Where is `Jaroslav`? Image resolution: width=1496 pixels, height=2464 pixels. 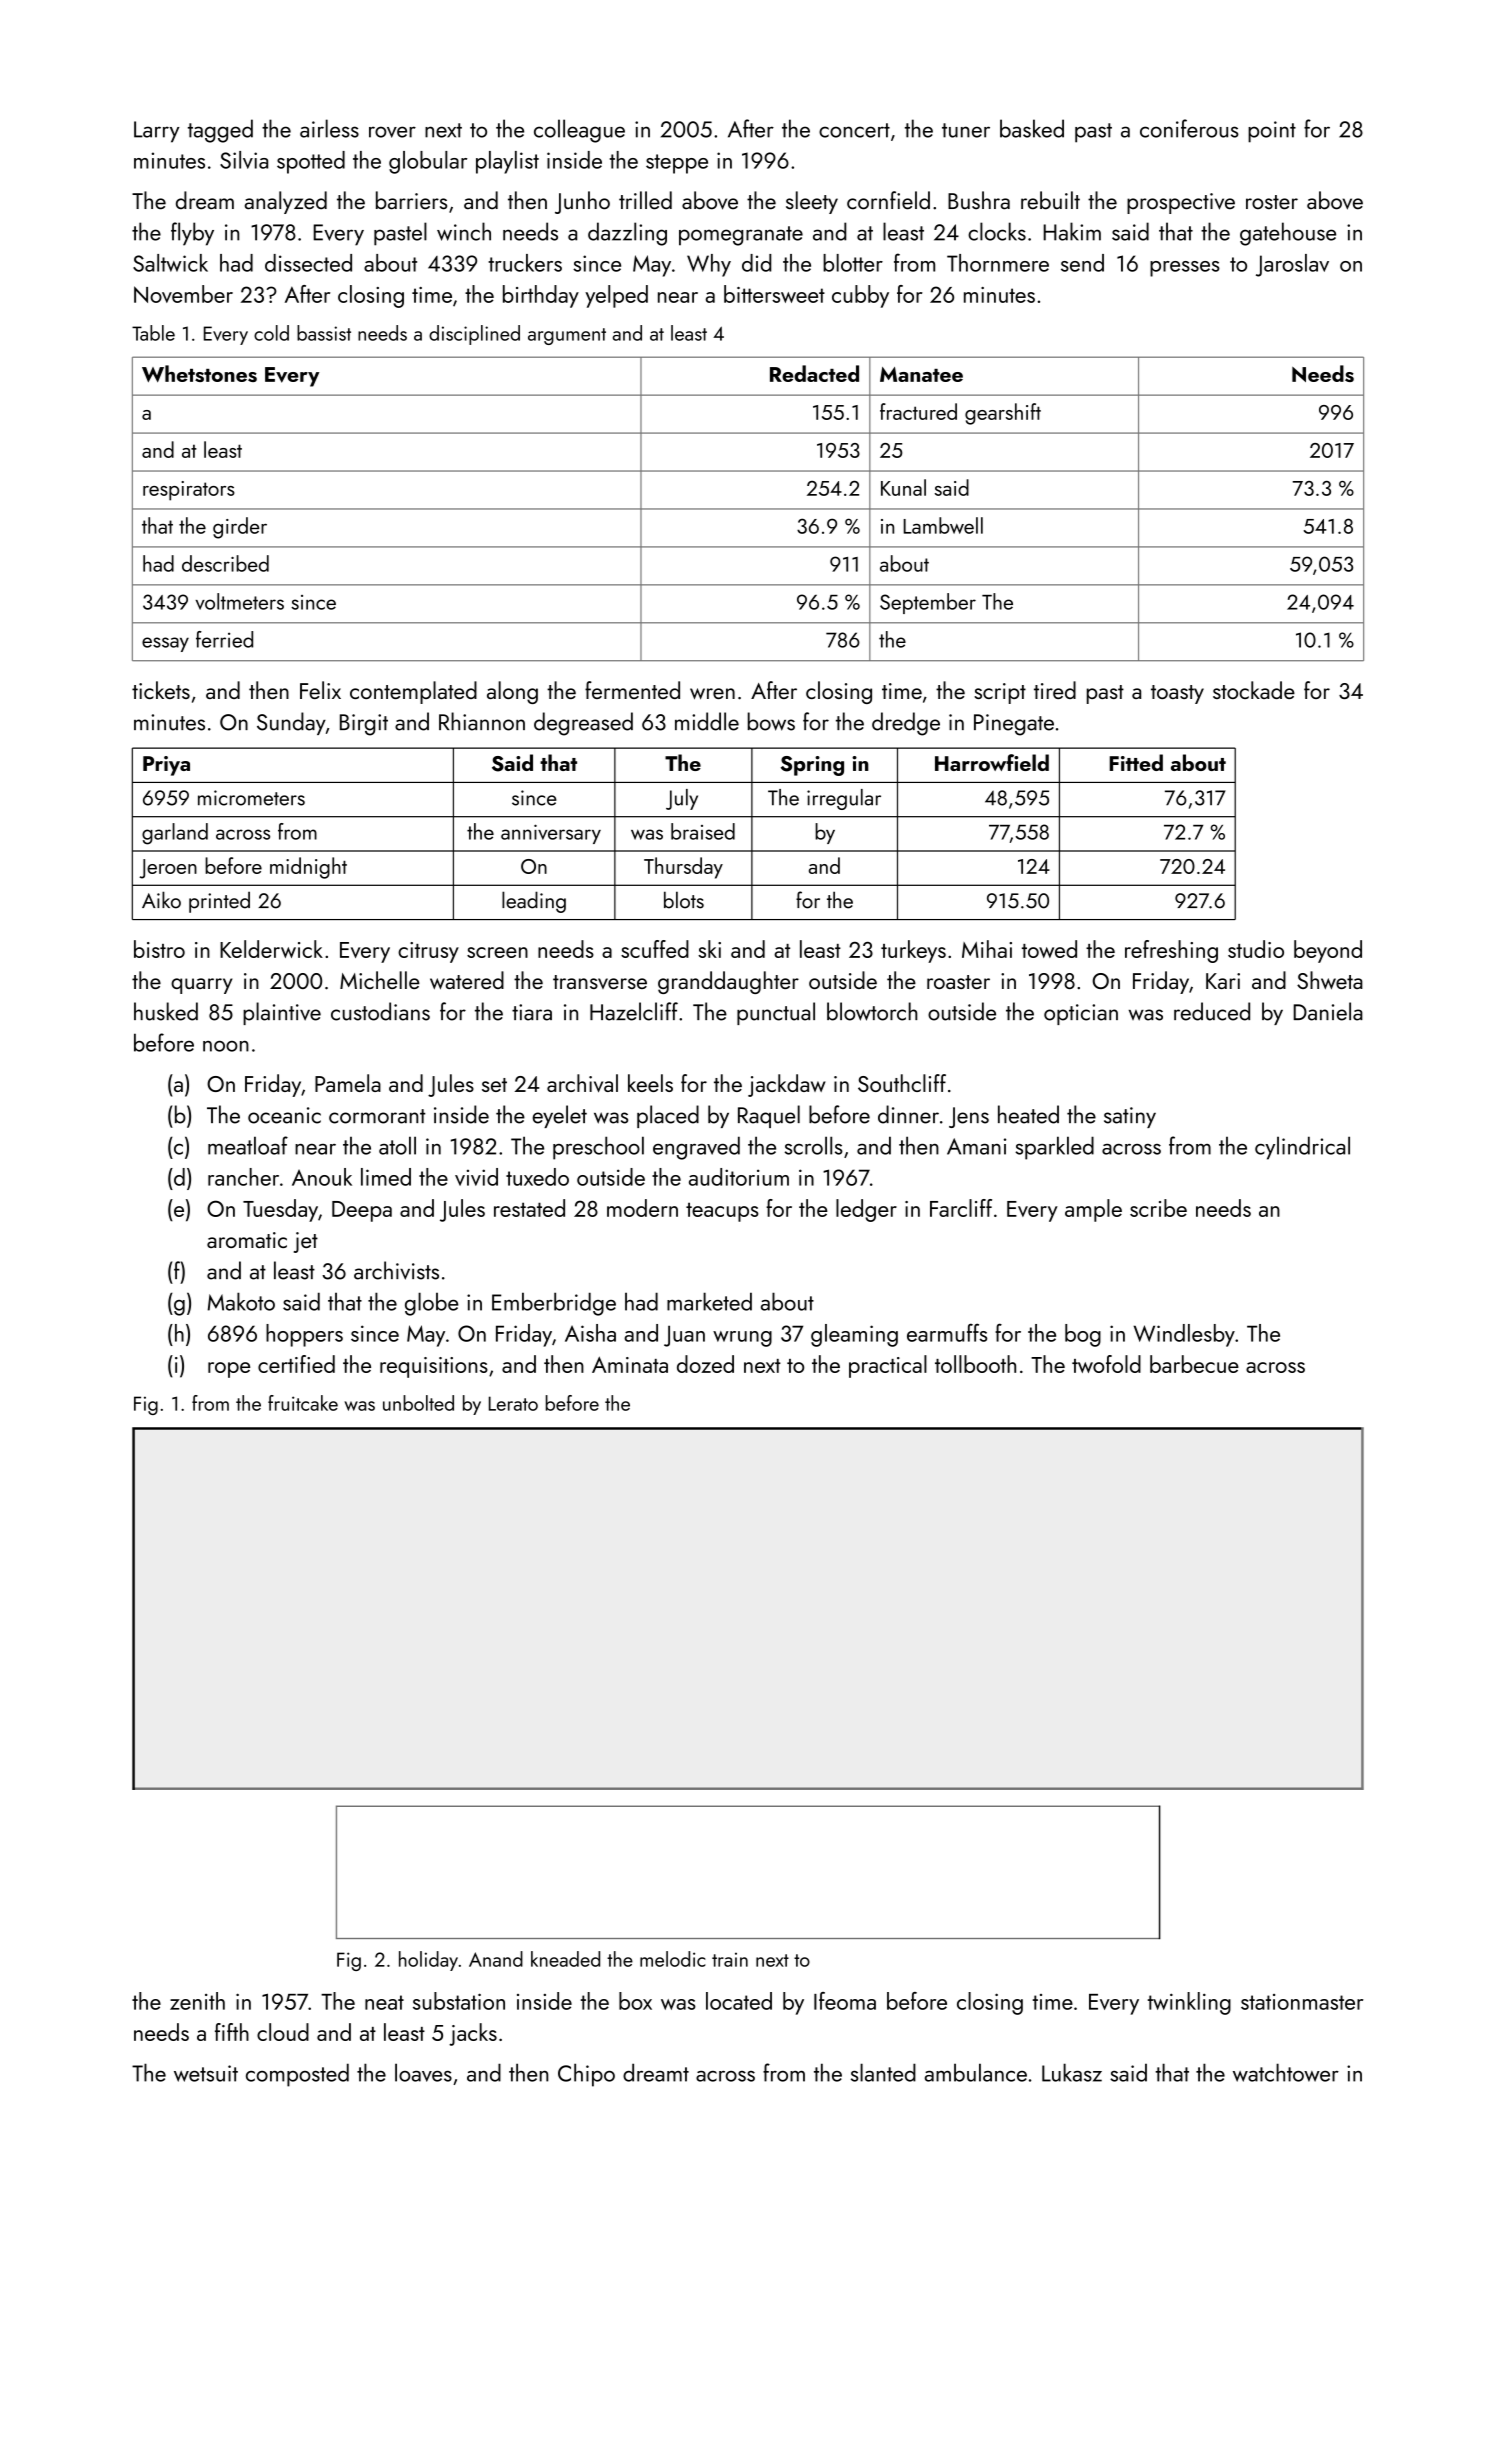
Jaroslav is located at coordinates (1292, 265).
